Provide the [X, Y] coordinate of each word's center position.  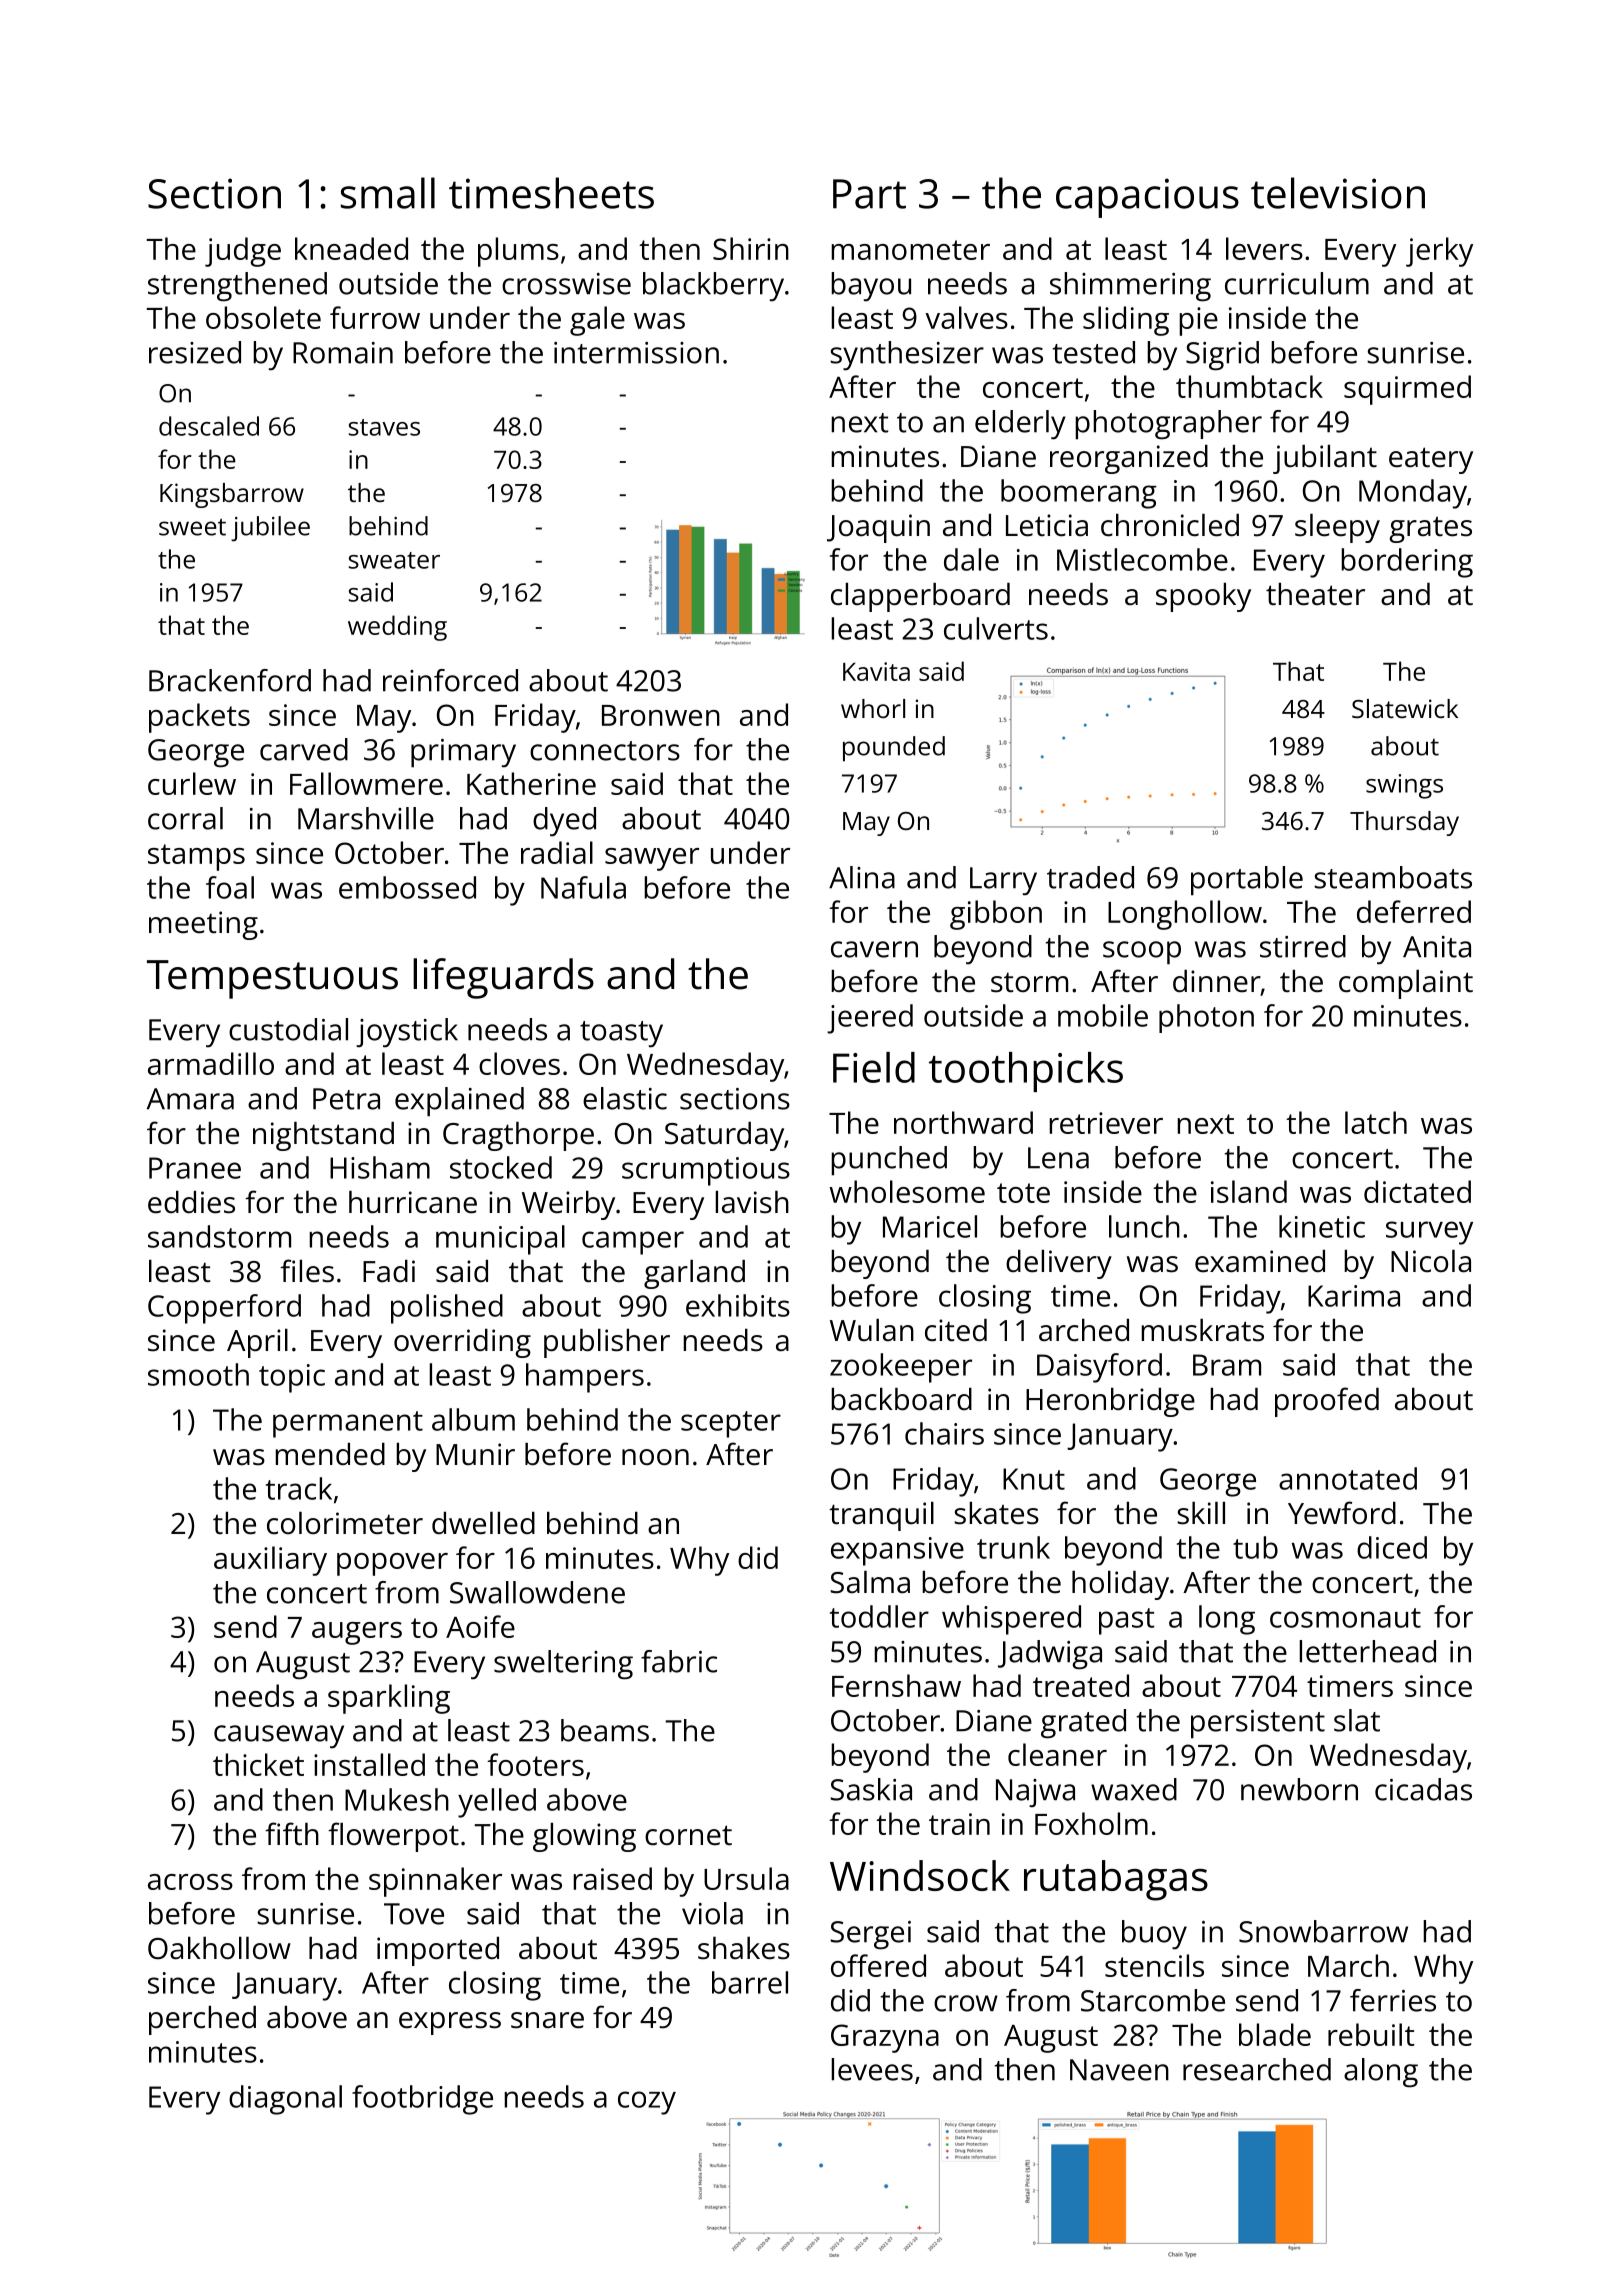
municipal [500, 1240]
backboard [901, 1399]
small [388, 193]
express [450, 2023]
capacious [1147, 198]
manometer [910, 250]
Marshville [366, 818]
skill [1201, 1513]
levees [872, 2069]
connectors [605, 751]
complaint [1406, 984]
